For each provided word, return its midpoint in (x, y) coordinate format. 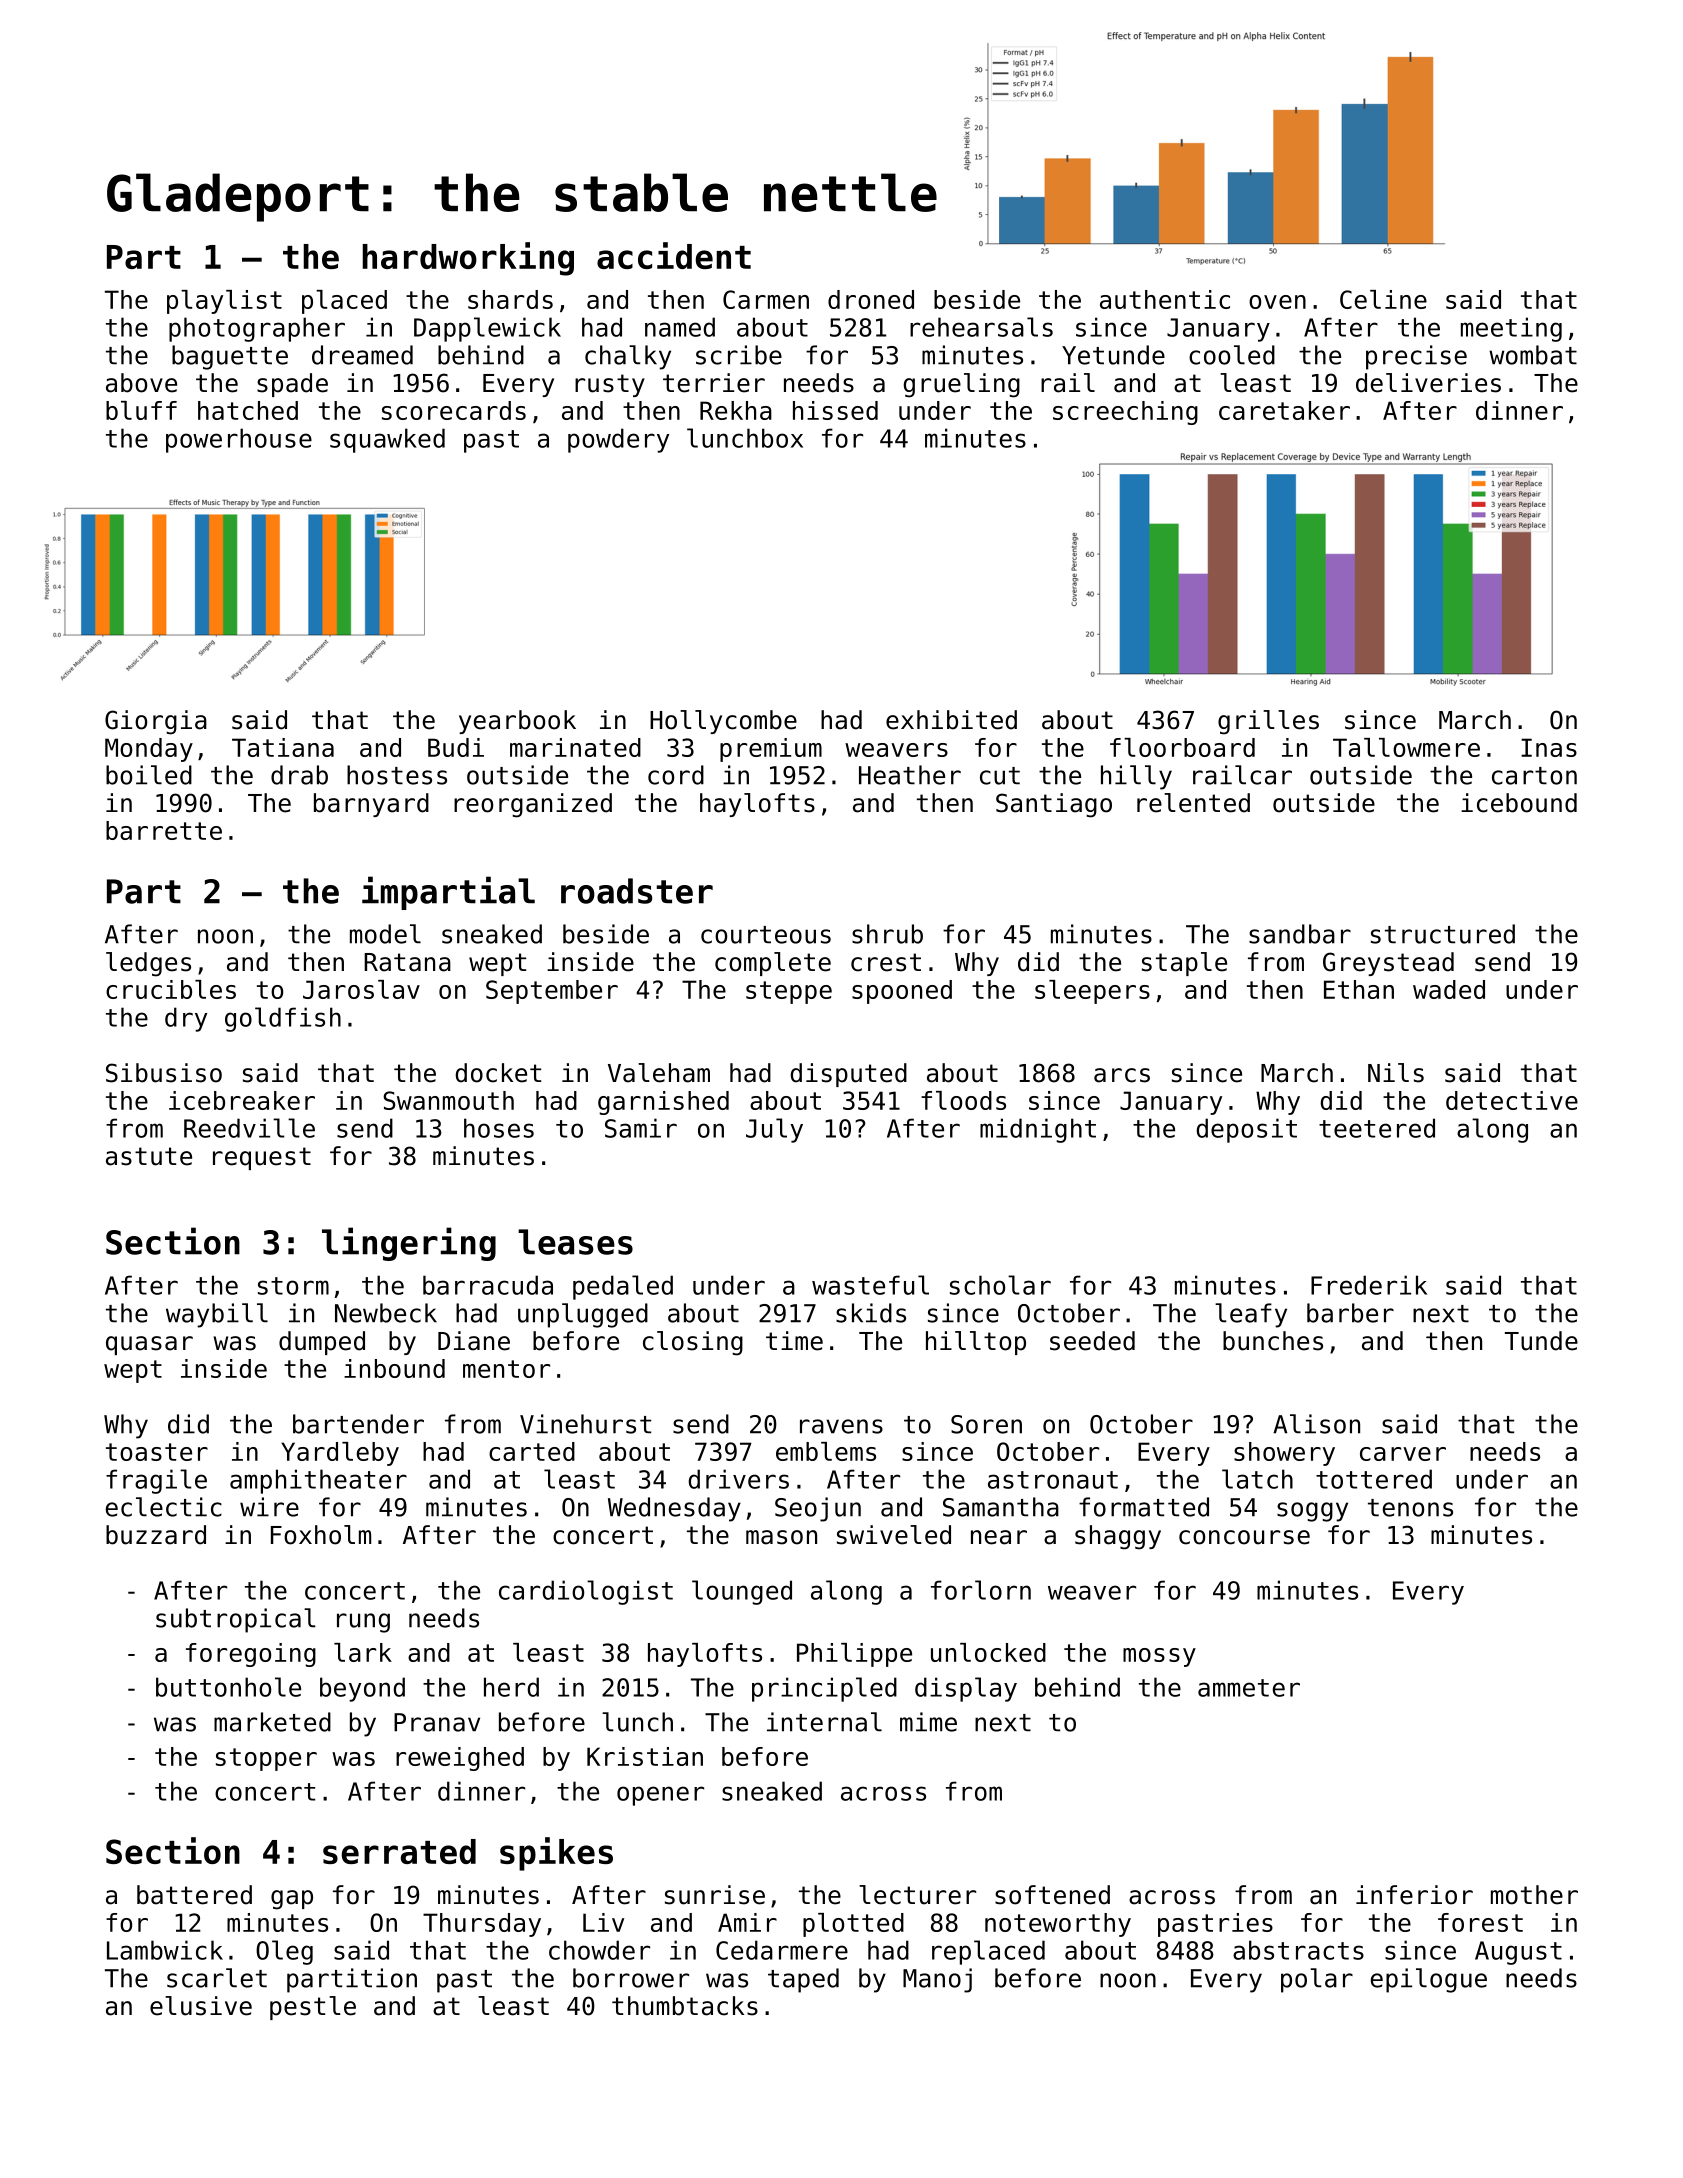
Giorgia (156, 722)
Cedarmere (782, 1950)
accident (674, 255)
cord (676, 775)
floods (963, 1100)
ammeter (1249, 1688)
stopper (266, 1759)
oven (1277, 302)
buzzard (156, 1535)
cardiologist (586, 1592)
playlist (224, 302)
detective (1512, 1100)
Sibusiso (164, 1073)
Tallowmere (1406, 747)
